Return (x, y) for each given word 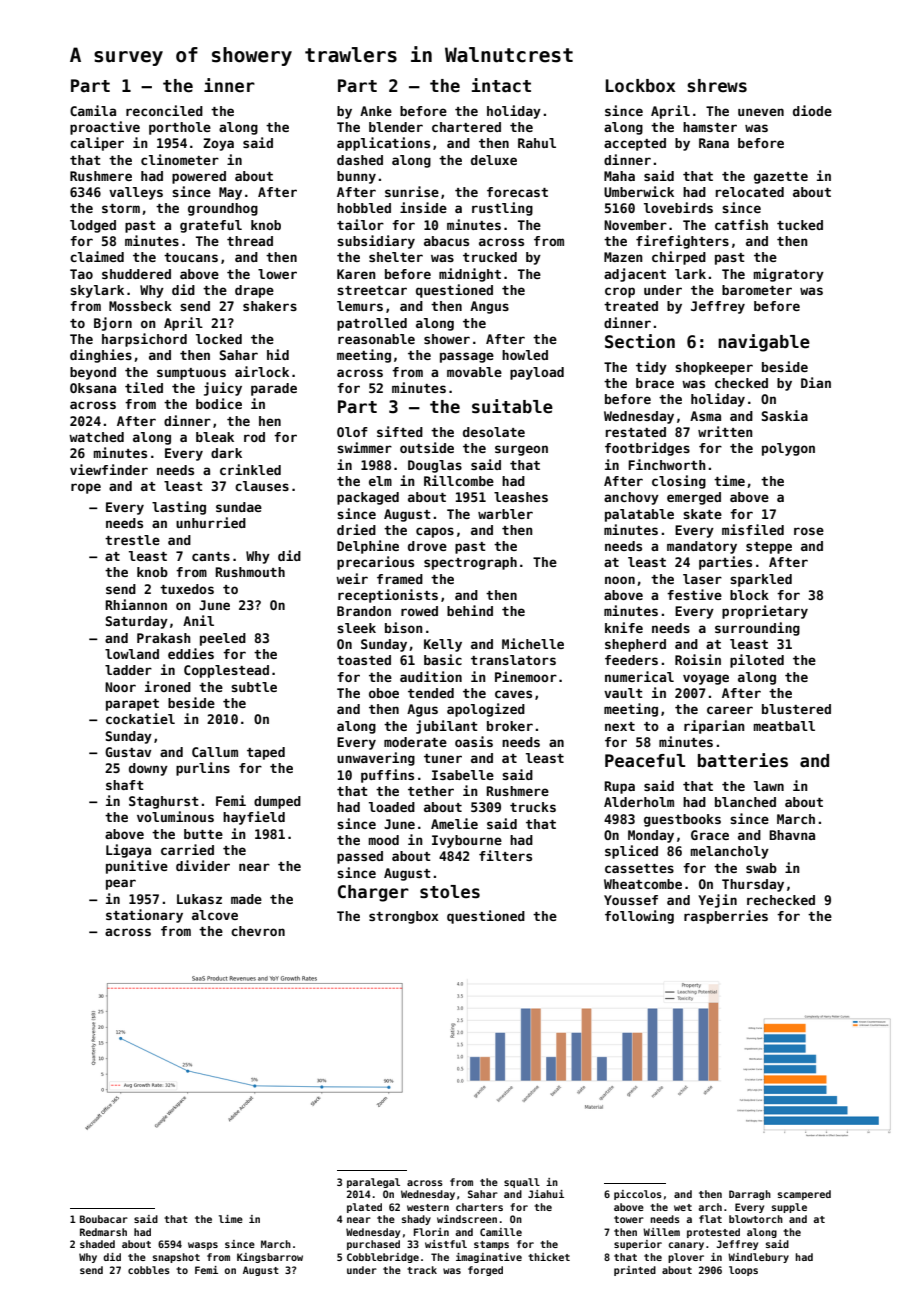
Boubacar (104, 1219)
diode (812, 110)
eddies (191, 653)
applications (383, 144)
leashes (521, 497)
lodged (93, 226)
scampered (804, 1195)
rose (809, 531)
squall (522, 1183)
